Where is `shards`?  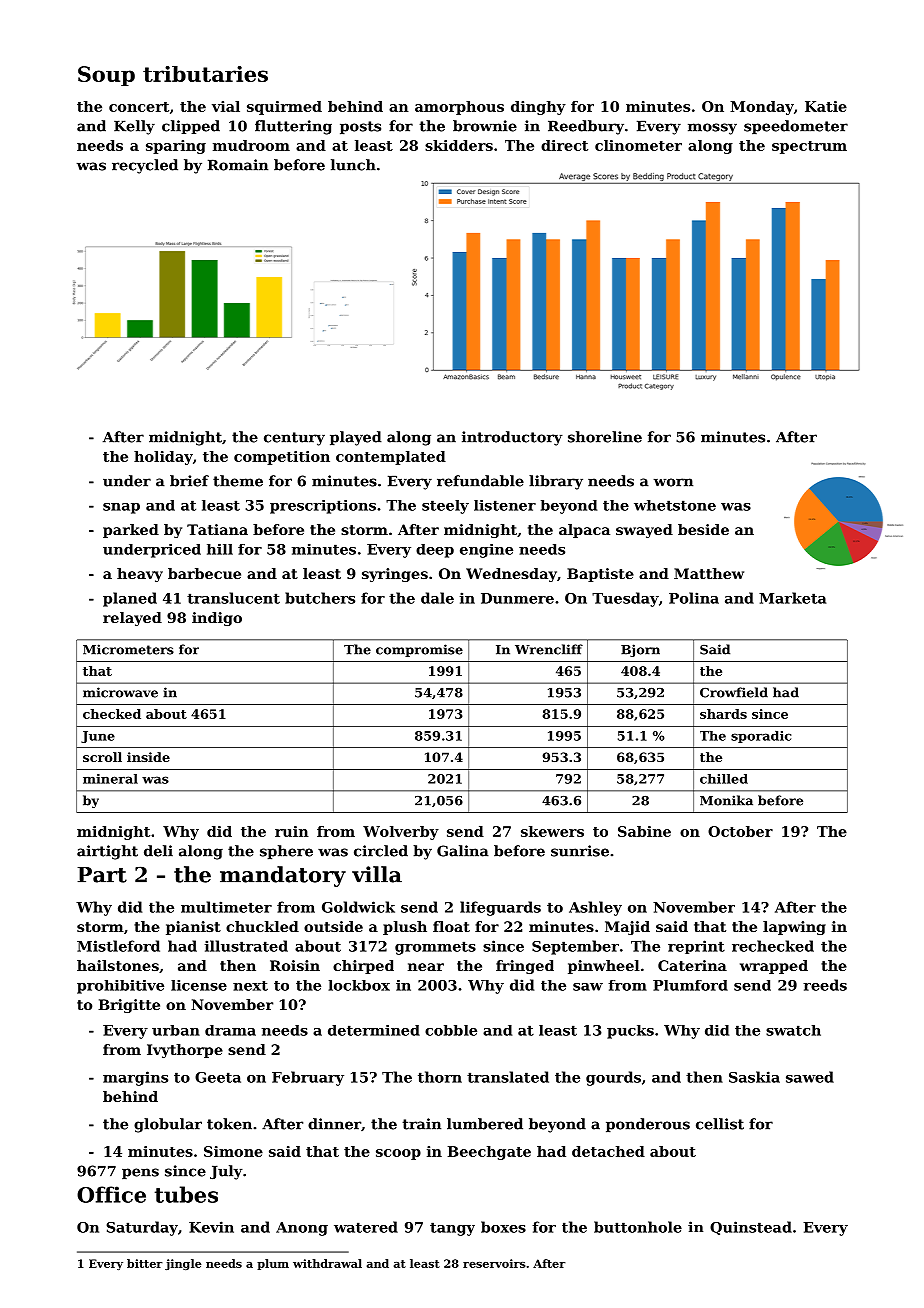 shards is located at coordinates (723, 714).
